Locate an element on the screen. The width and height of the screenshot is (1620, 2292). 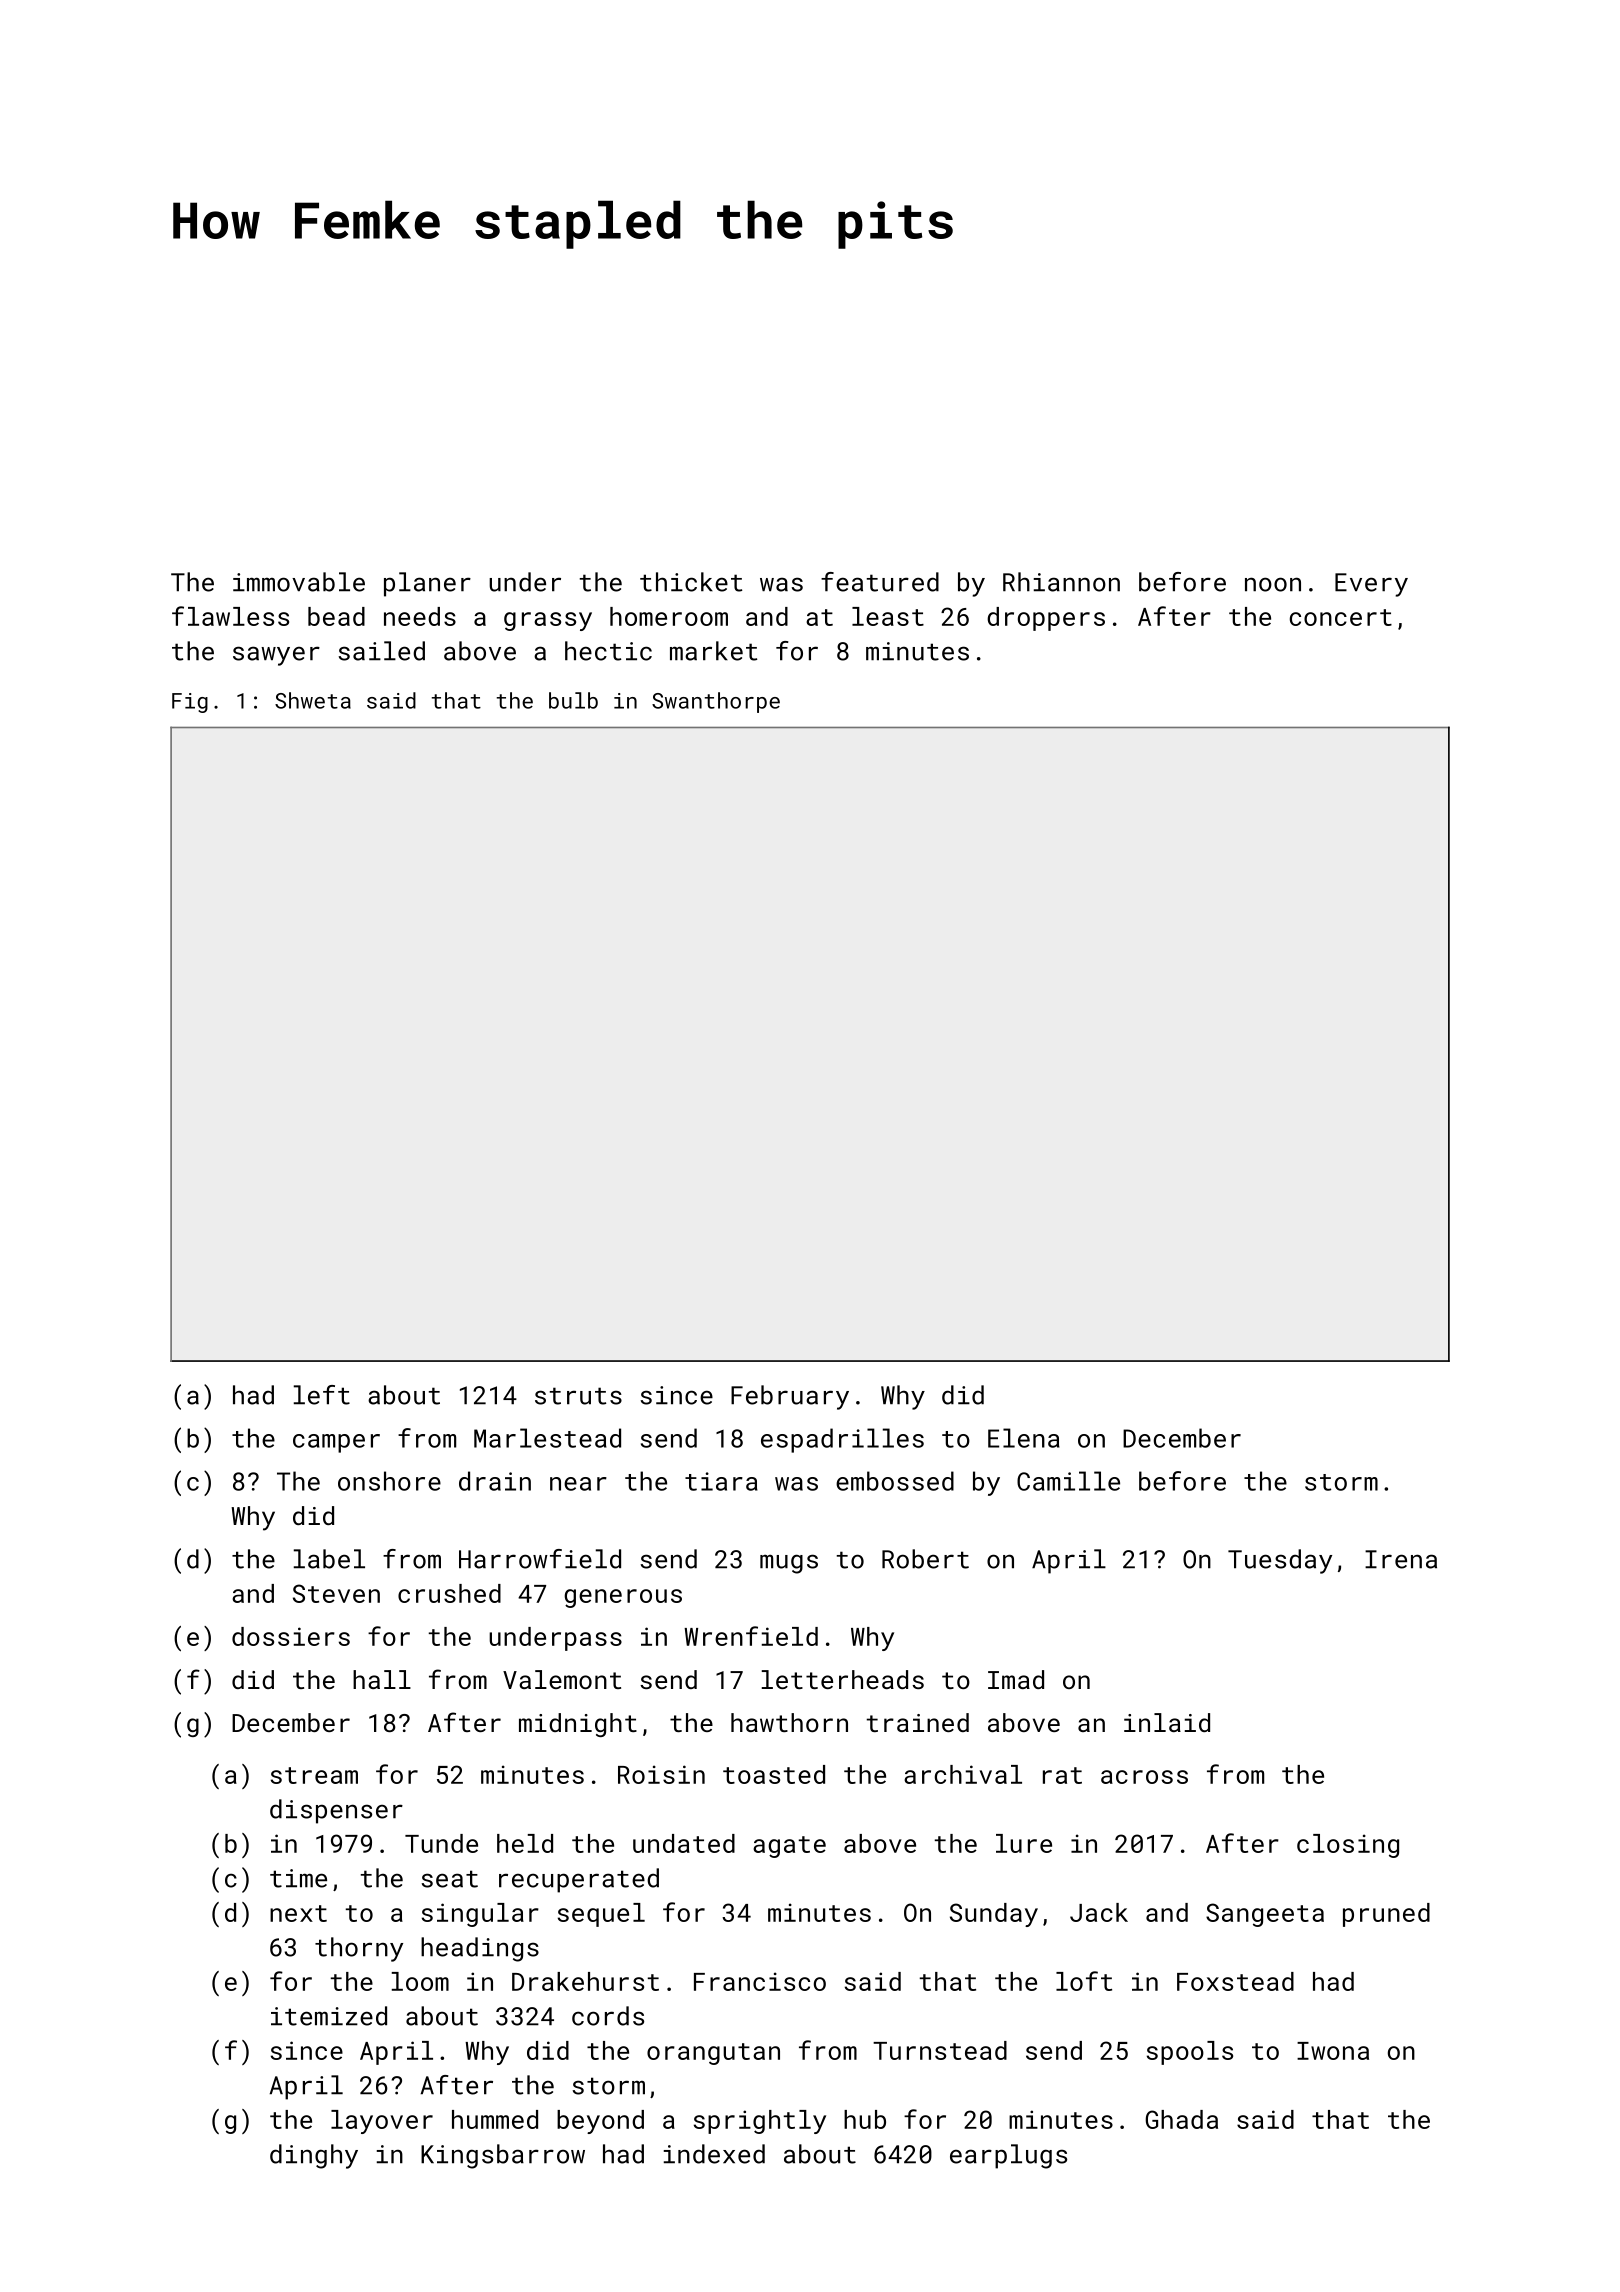
Camille is located at coordinates (1068, 1481).
